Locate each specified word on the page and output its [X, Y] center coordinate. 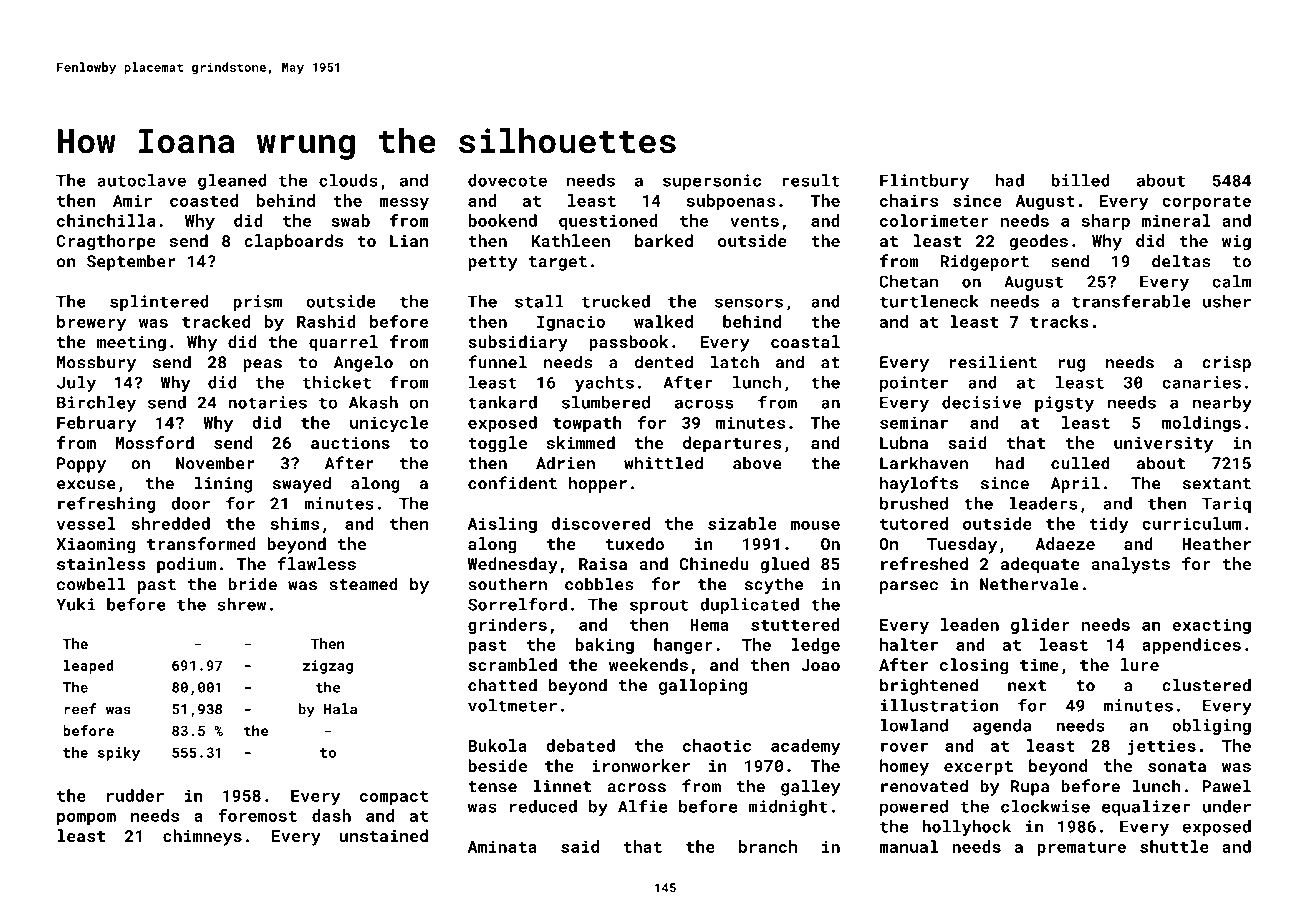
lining [223, 484]
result [811, 180]
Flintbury [924, 182]
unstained [384, 835]
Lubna [904, 442]
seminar [914, 422]
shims [295, 523]
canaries [1201, 382]
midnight [787, 808]
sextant [1217, 484]
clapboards [293, 242]
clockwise [1045, 806]
